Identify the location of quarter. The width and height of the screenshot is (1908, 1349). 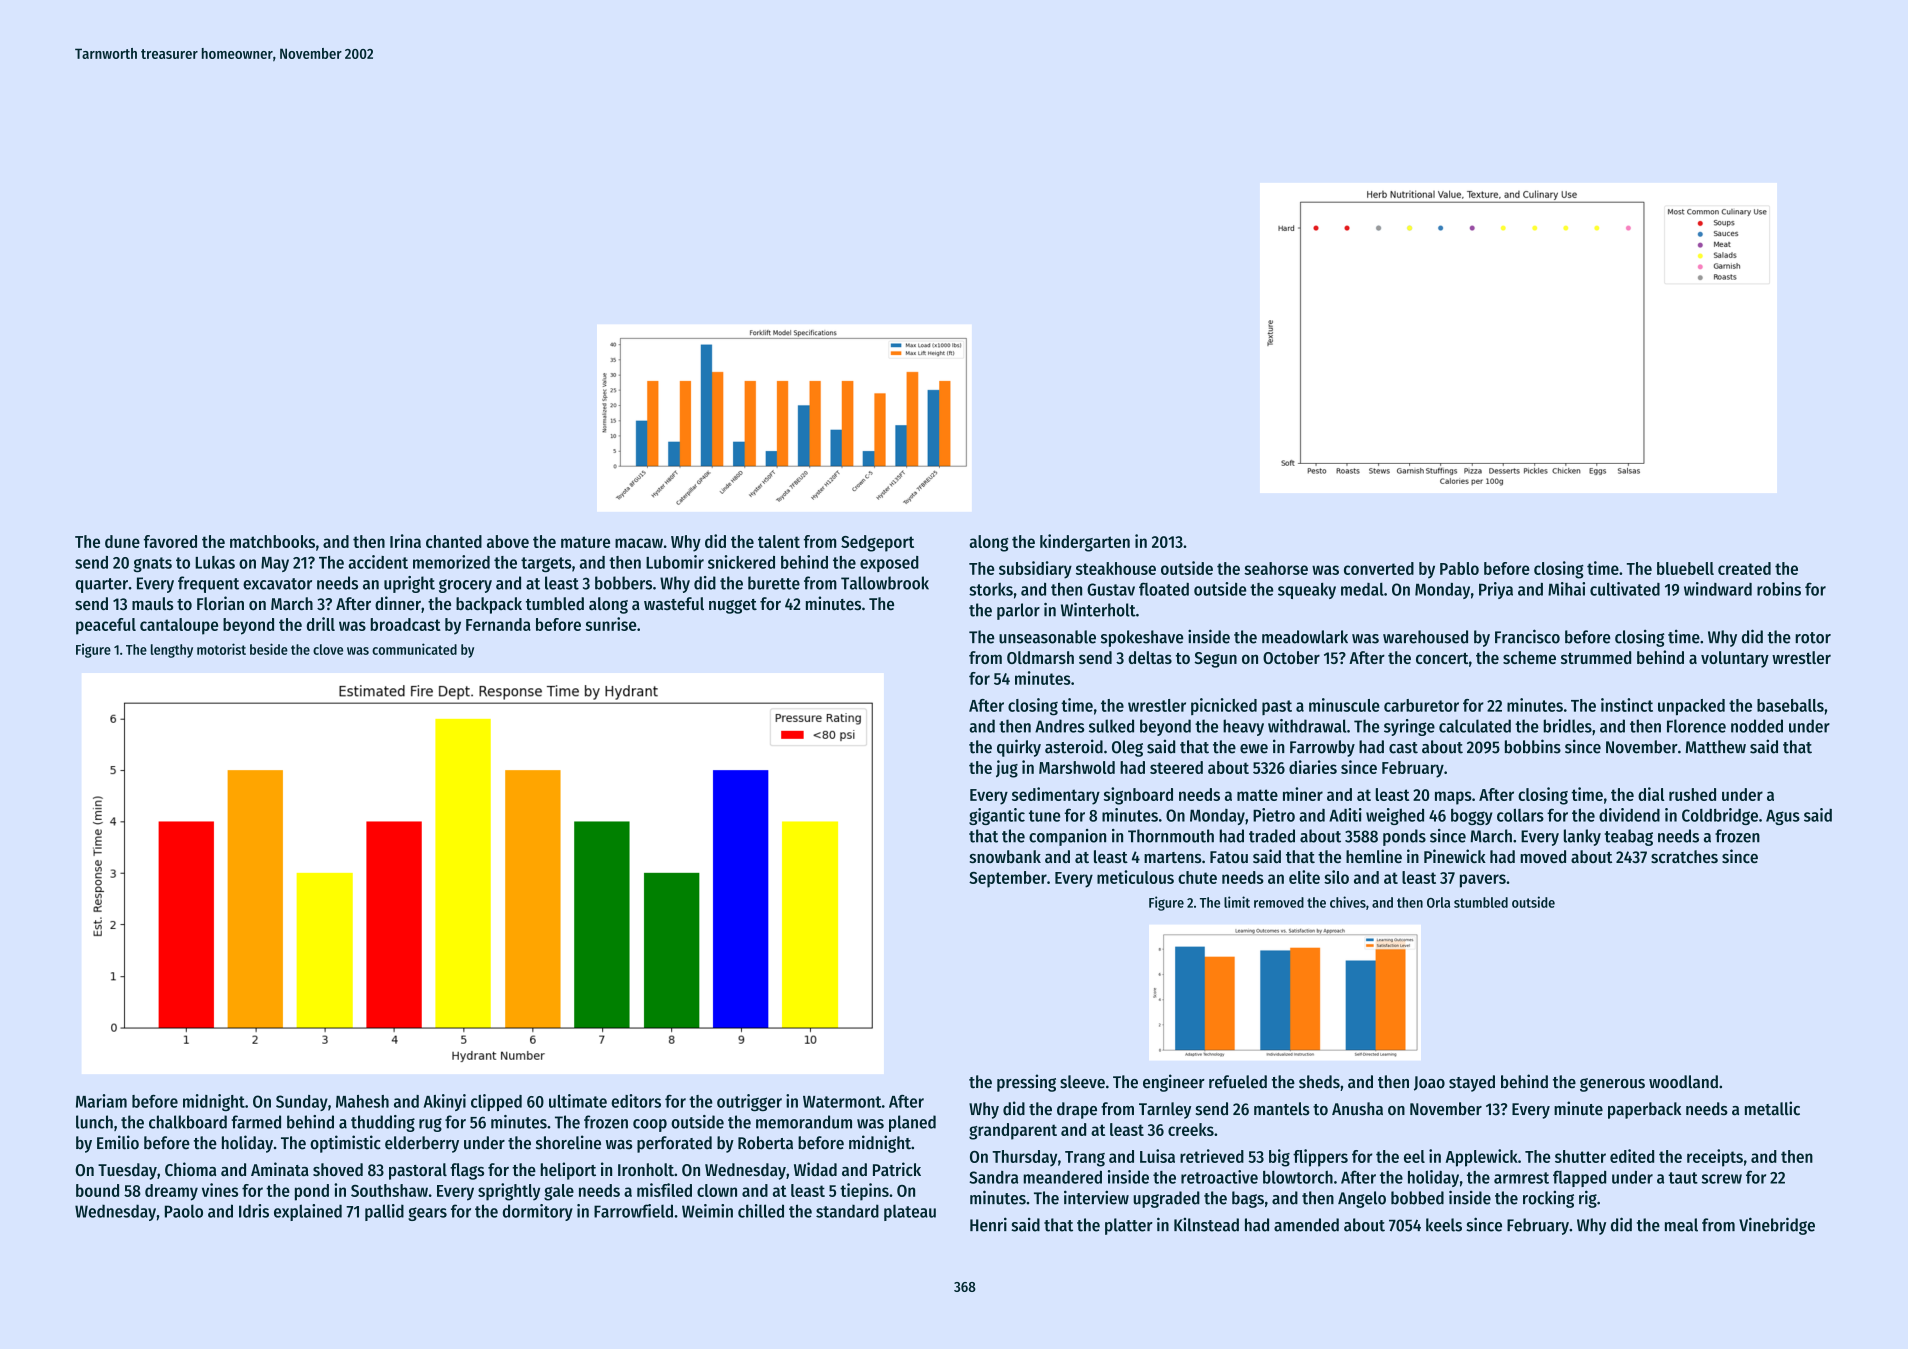
(102, 585).
